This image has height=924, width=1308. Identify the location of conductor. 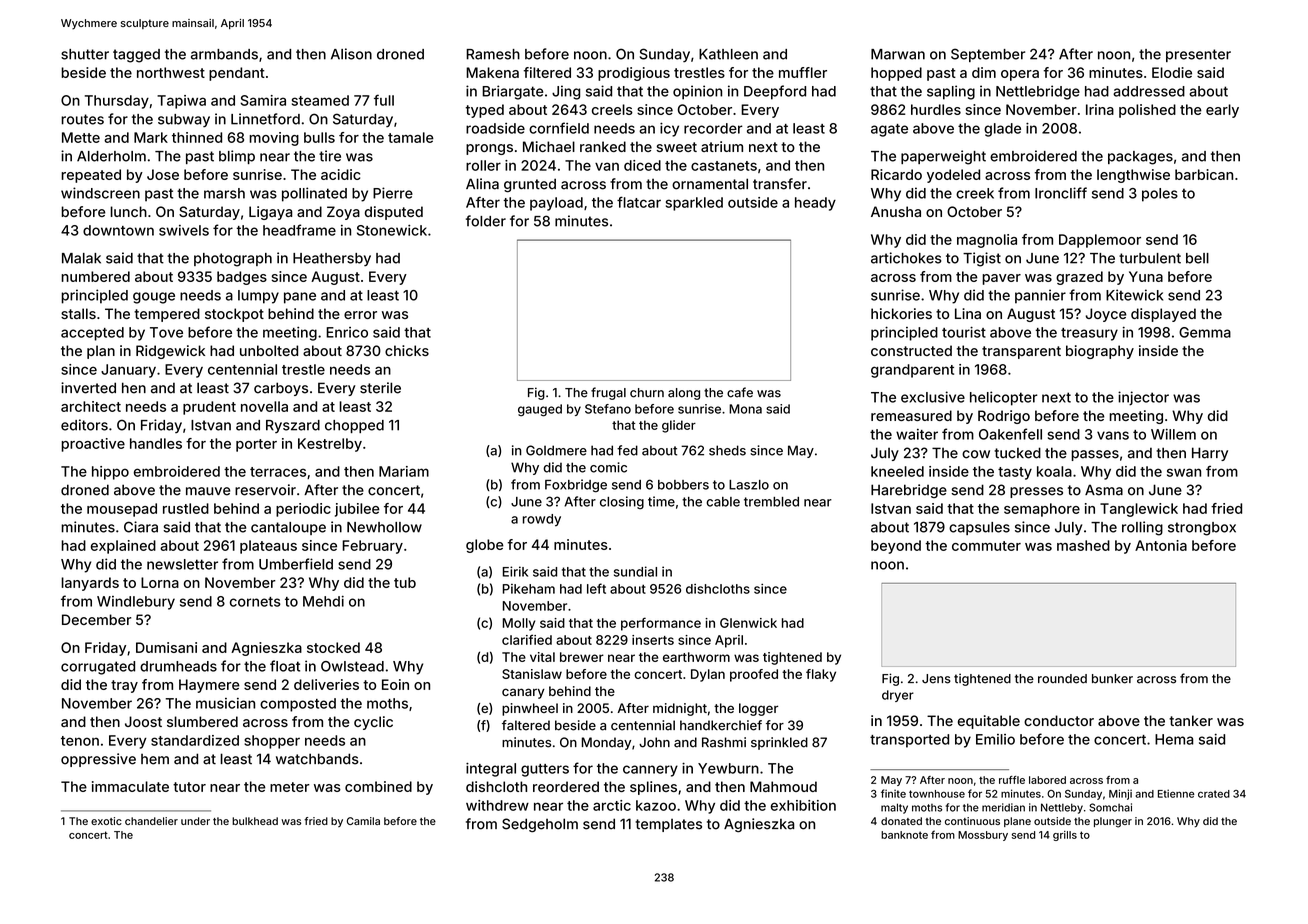
(1059, 720).
